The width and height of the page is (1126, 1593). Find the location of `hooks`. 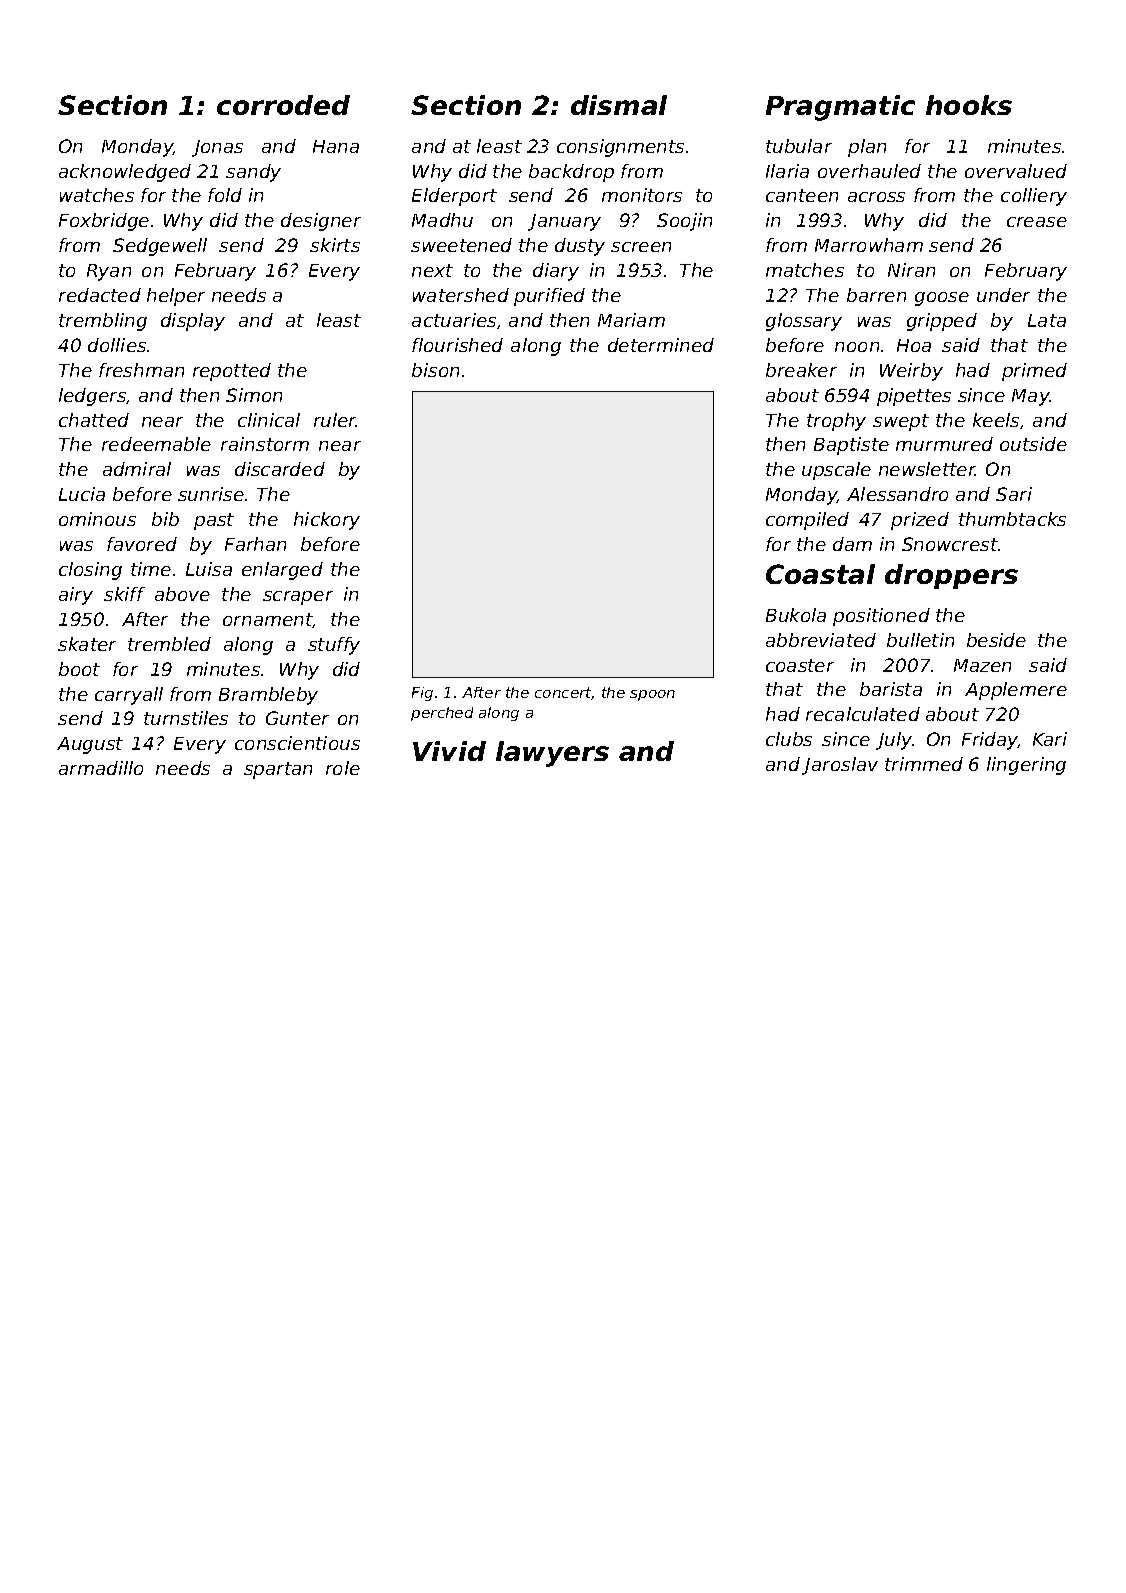

hooks is located at coordinates (969, 105).
